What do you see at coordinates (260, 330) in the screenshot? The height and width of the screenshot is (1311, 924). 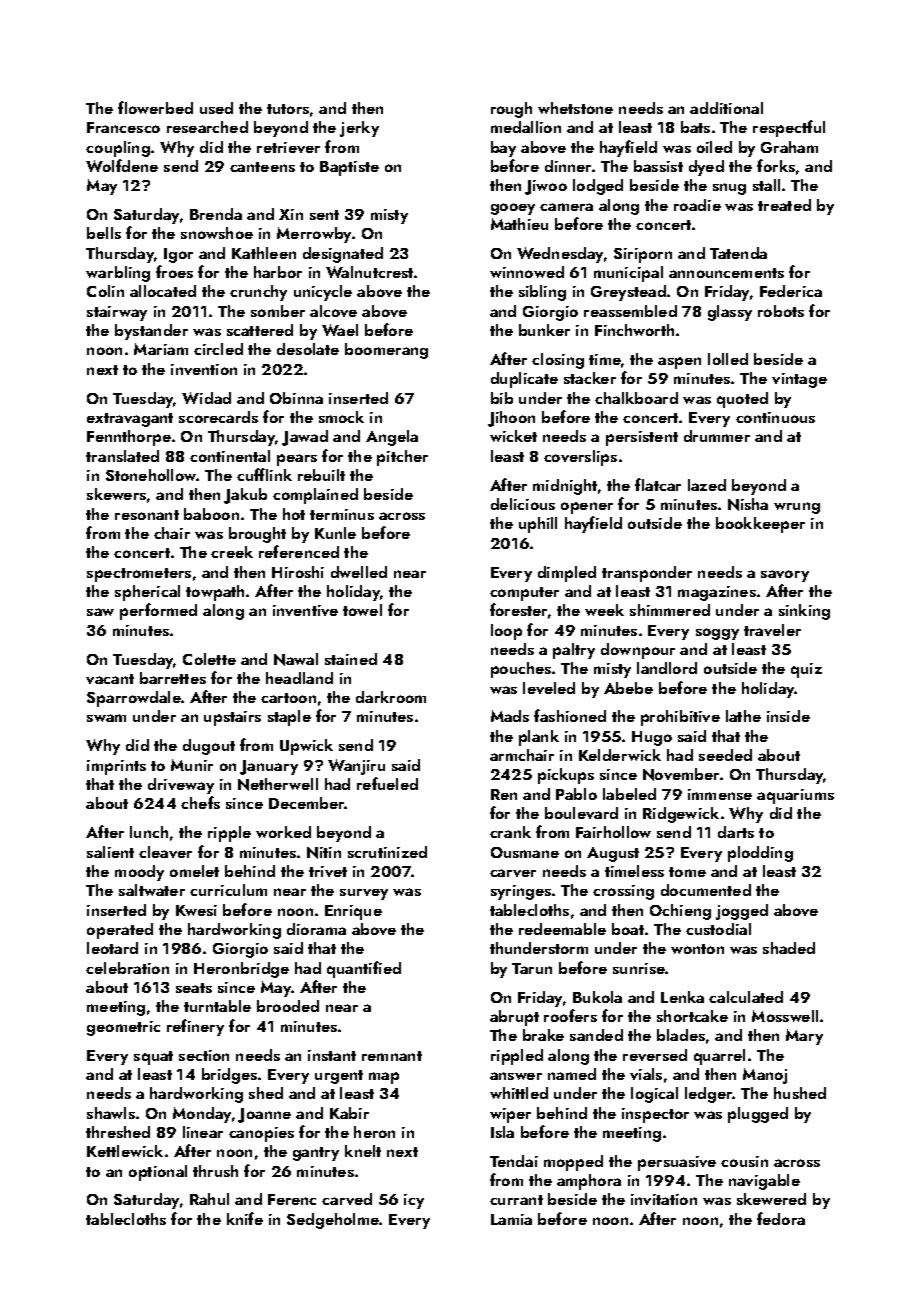 I see `scattered` at bounding box center [260, 330].
